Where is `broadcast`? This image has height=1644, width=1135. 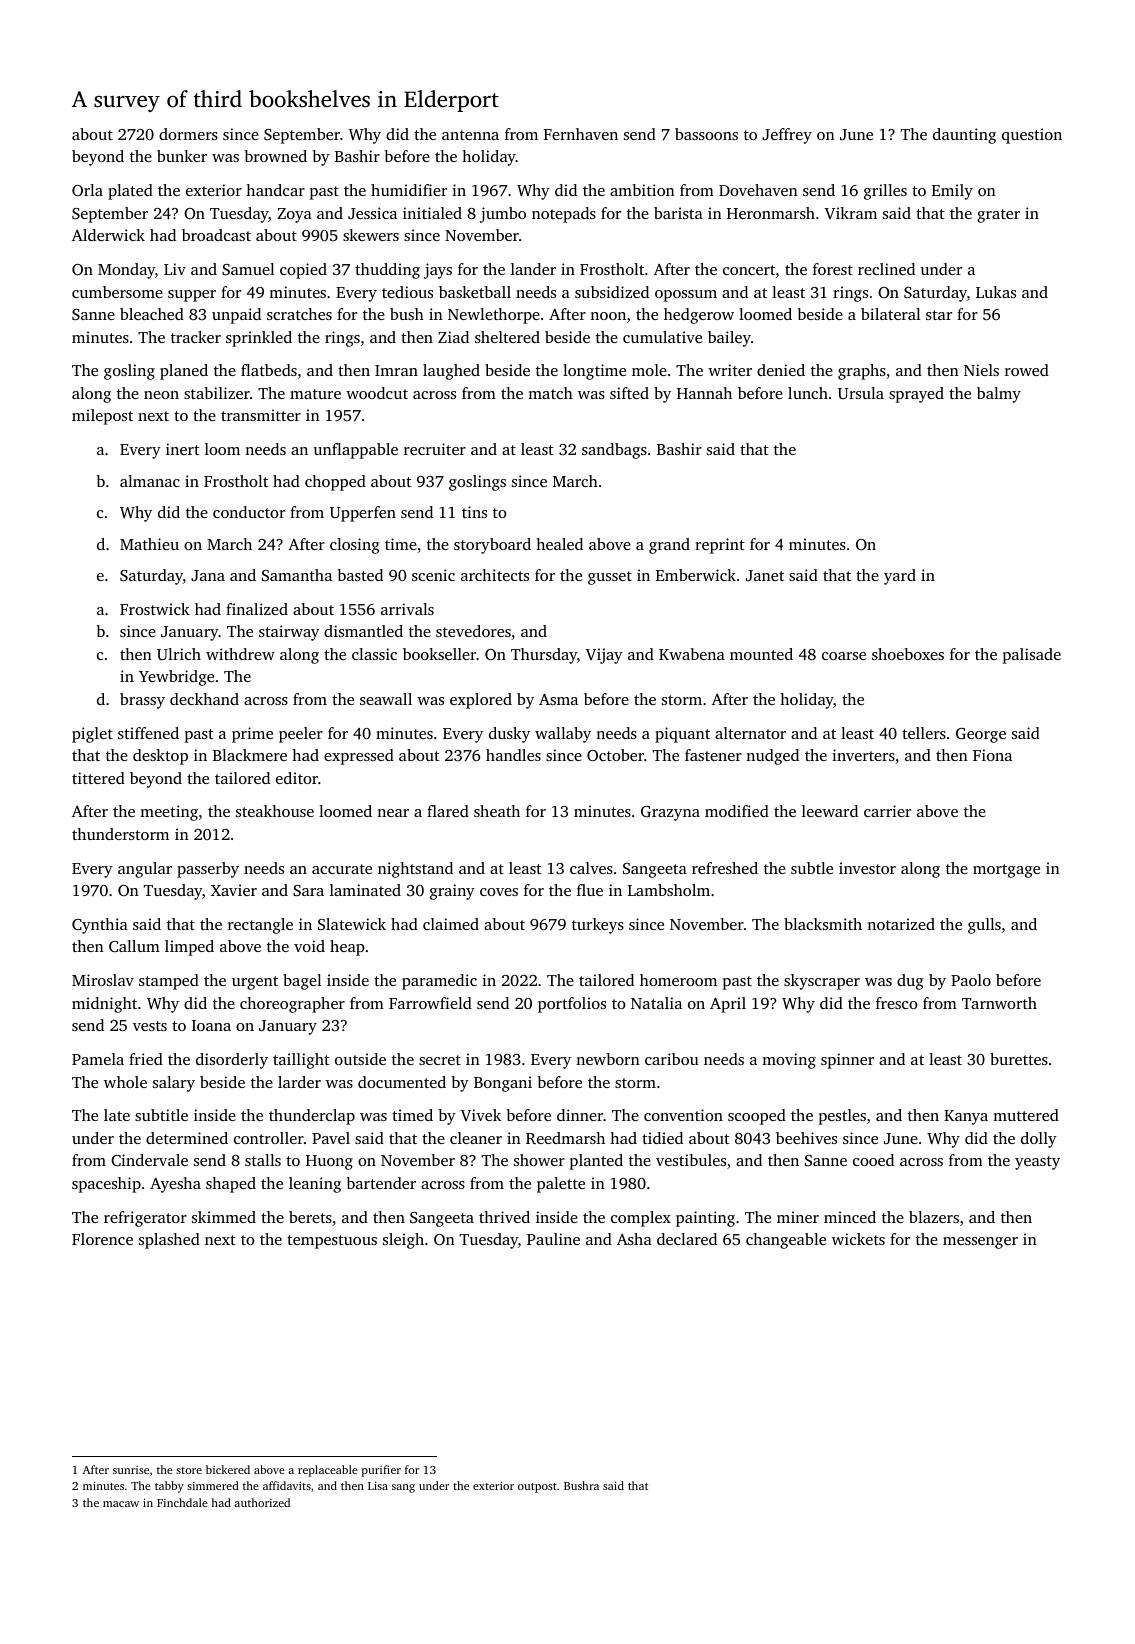 broadcast is located at coordinates (216, 235).
